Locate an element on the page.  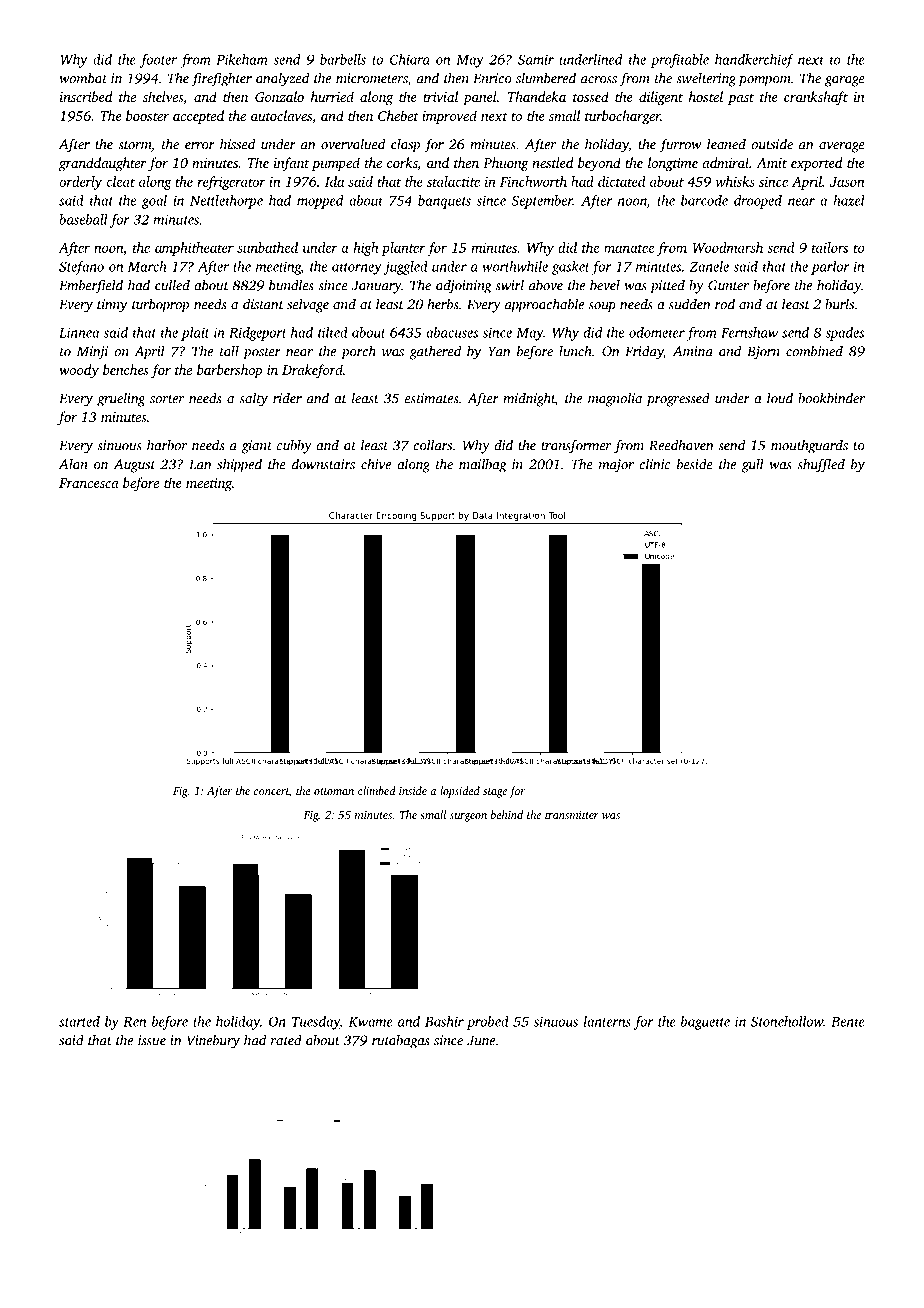
stage is located at coordinates (495, 793).
